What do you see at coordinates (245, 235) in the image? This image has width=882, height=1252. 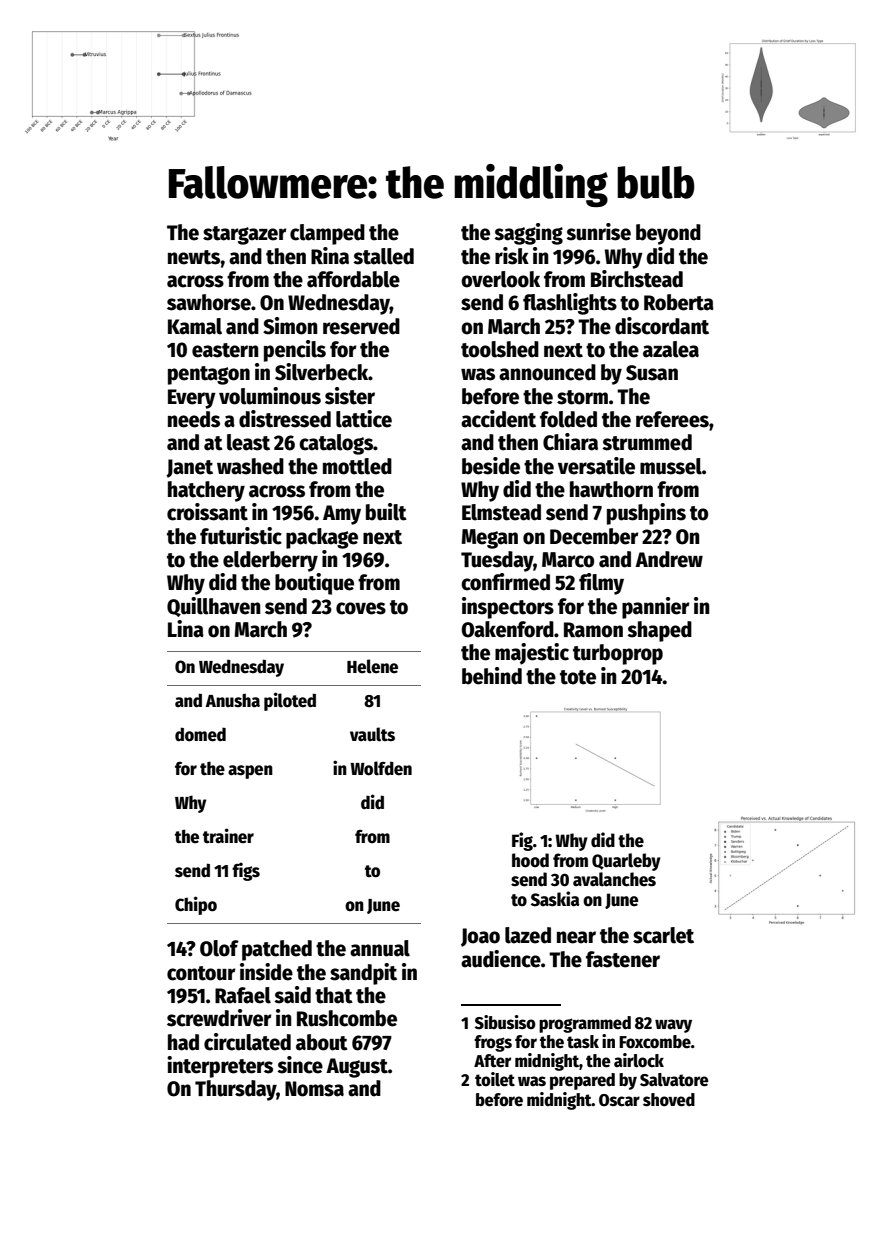 I see `stargazer` at bounding box center [245, 235].
